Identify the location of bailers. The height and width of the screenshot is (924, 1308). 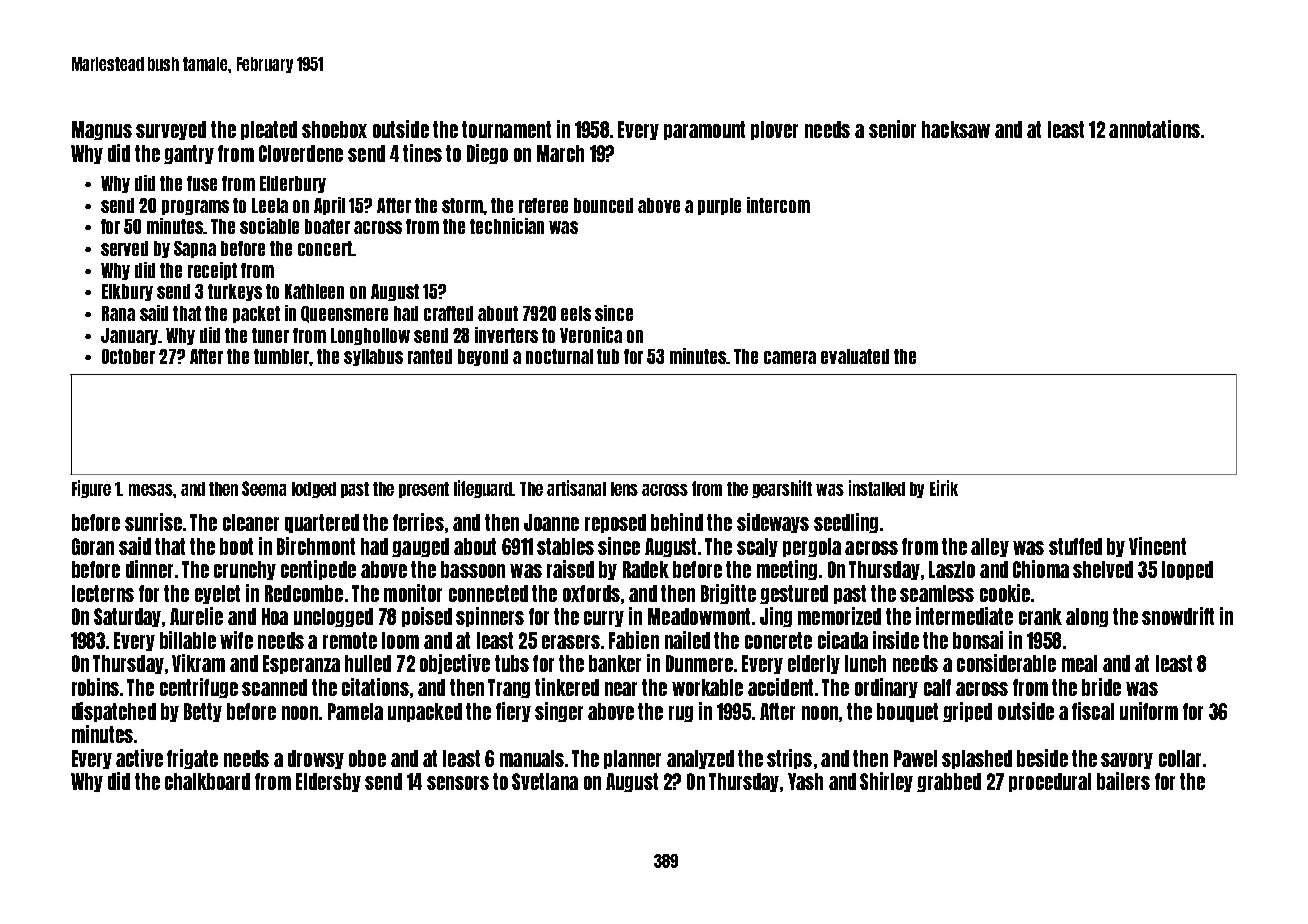
(1123, 781).
